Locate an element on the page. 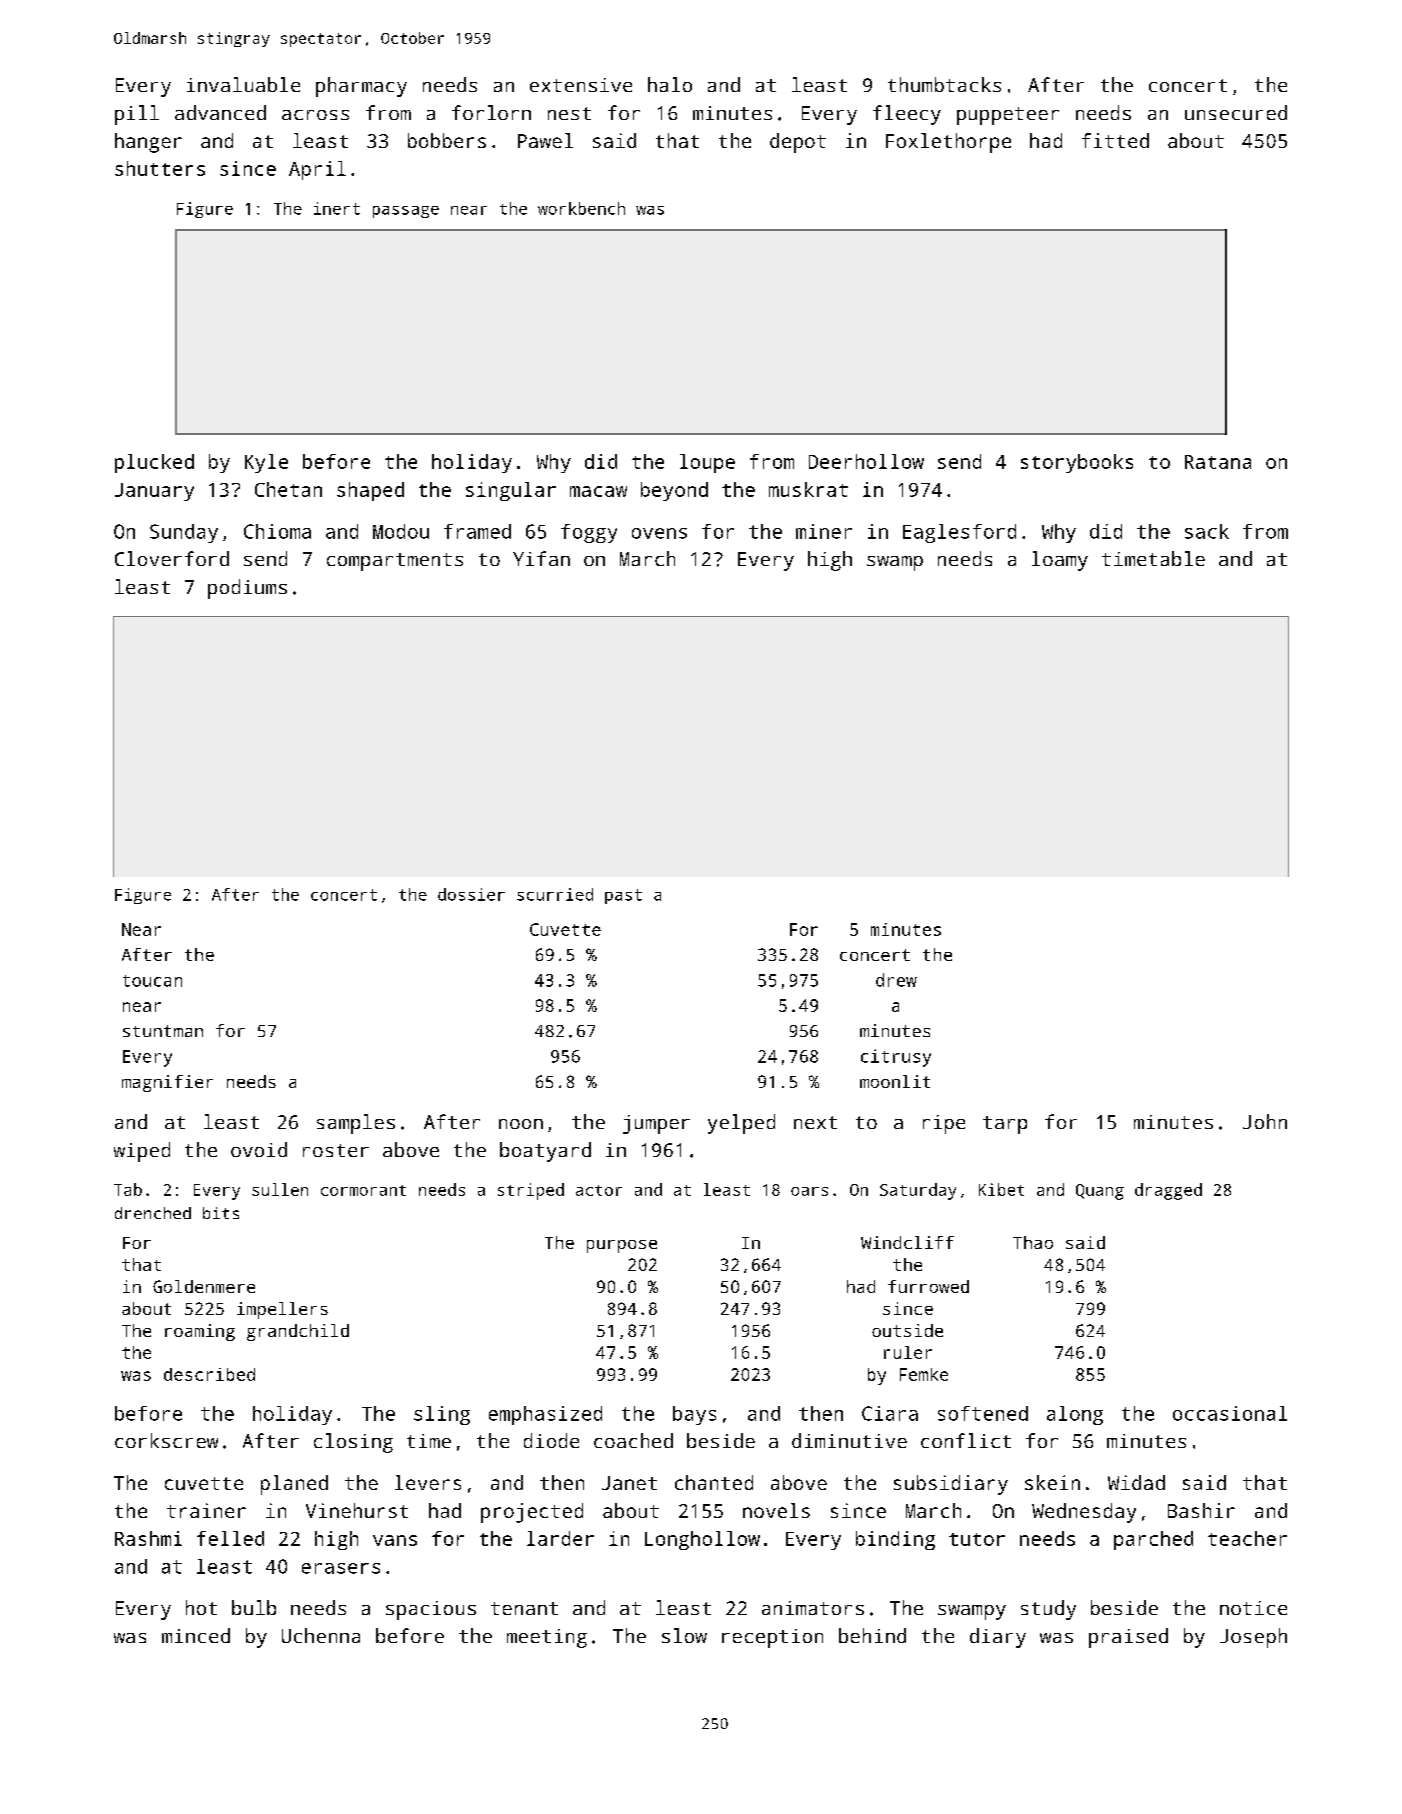 This document has height=1814, width=1402. compartments is located at coordinates (395, 562).
